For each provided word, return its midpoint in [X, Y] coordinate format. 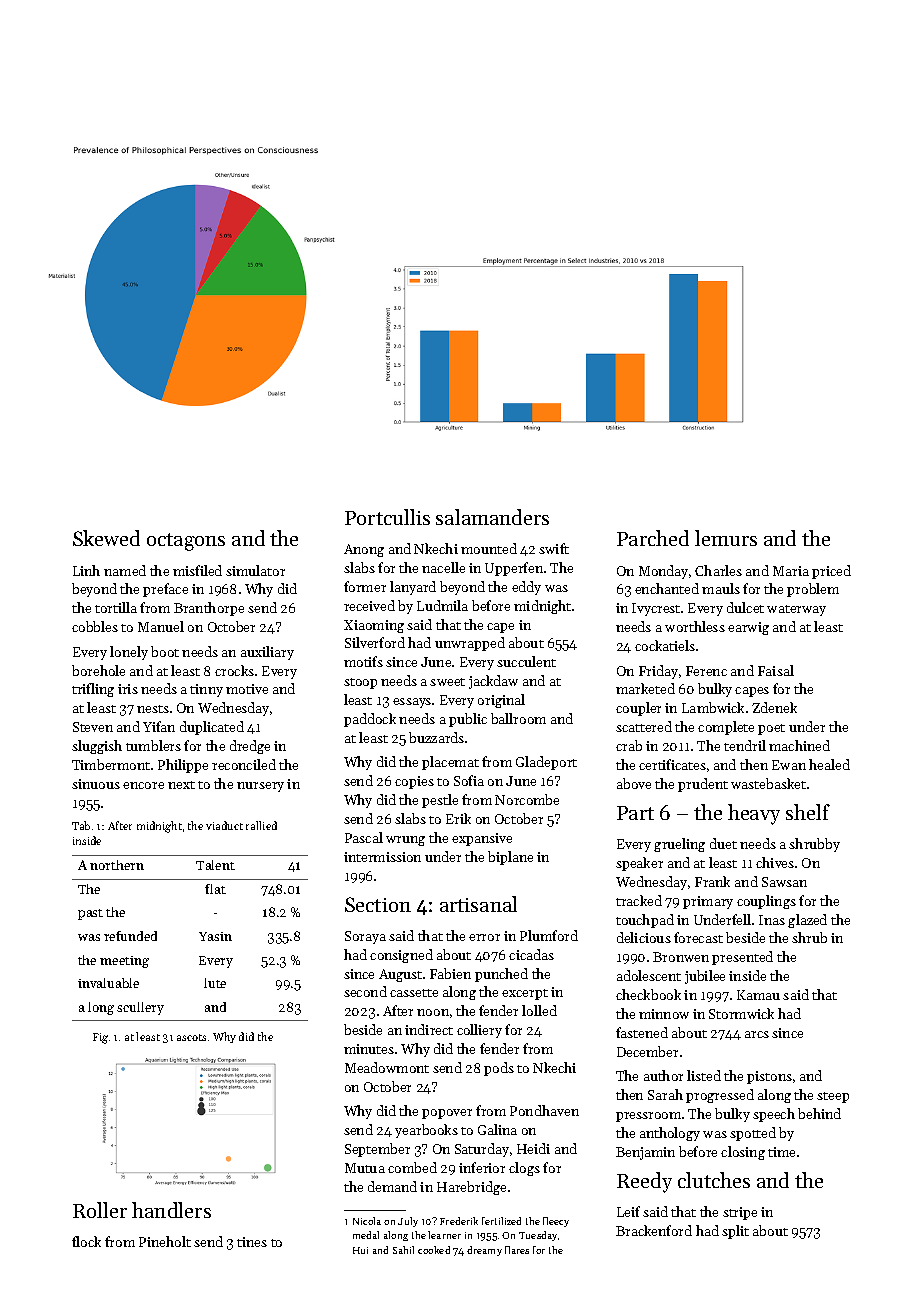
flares [517, 1250]
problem [813, 590]
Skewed [106, 538]
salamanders [492, 517]
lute [215, 983]
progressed [720, 1096]
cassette [414, 993]
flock [86, 1241]
